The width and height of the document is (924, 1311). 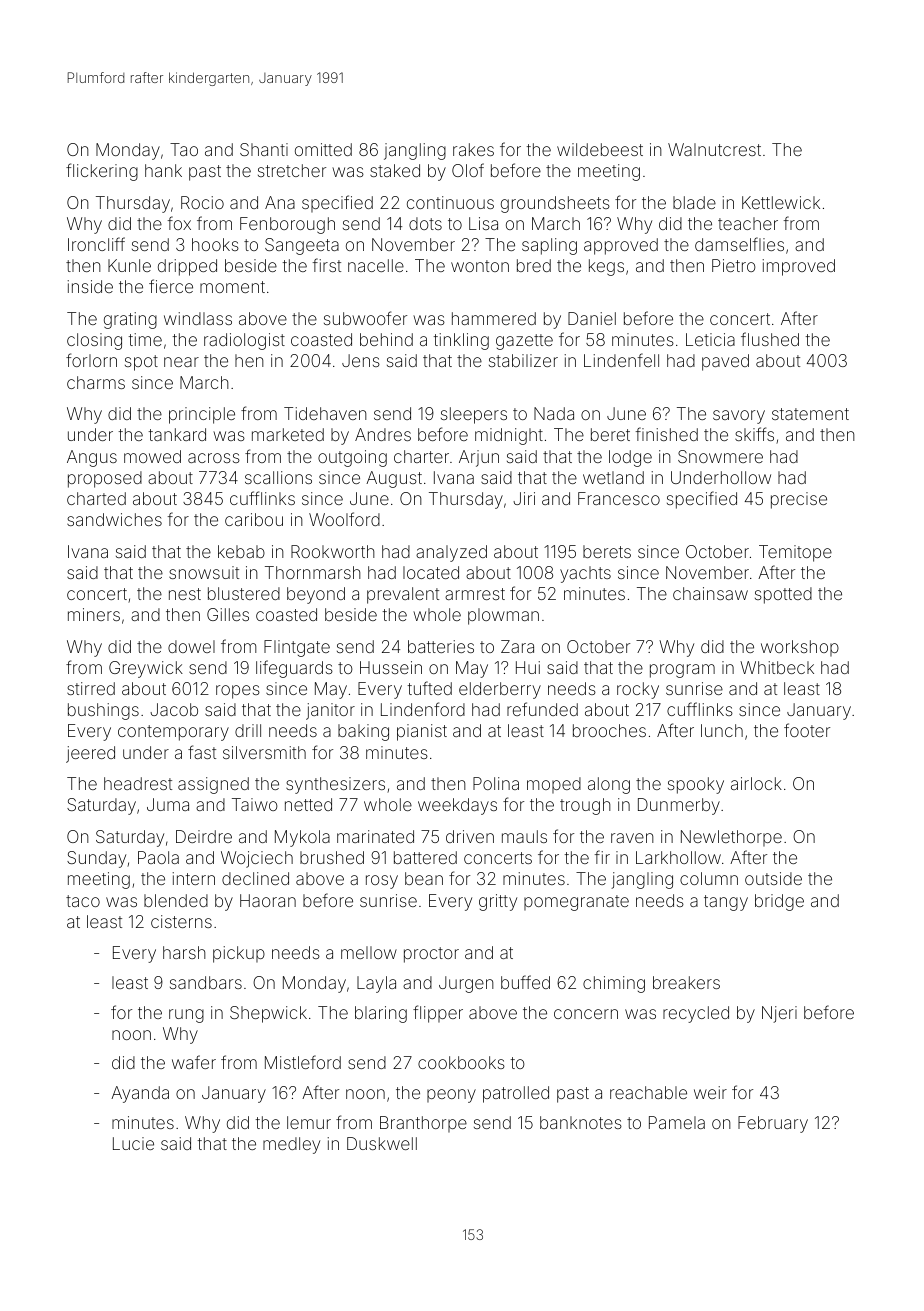 I want to click on February, so click(x=773, y=1124).
